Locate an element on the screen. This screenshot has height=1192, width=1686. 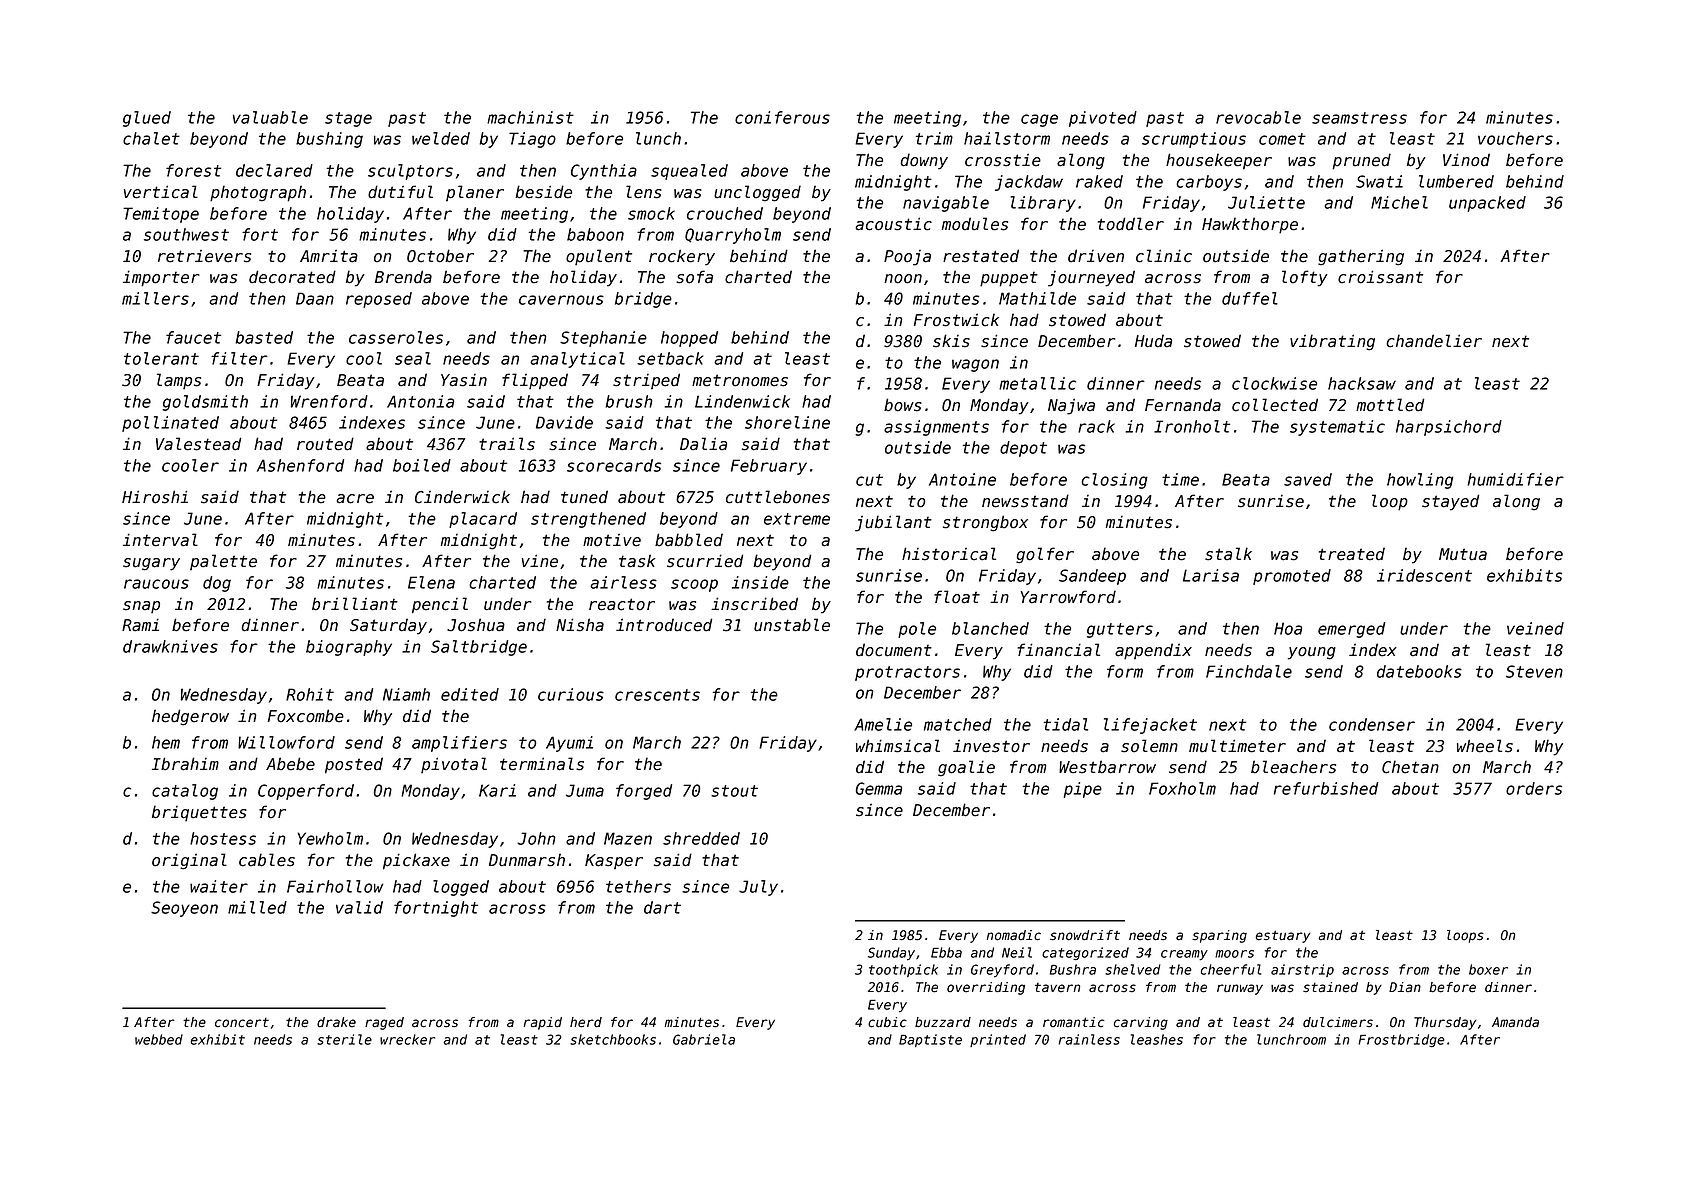
catalog is located at coordinates (185, 792).
